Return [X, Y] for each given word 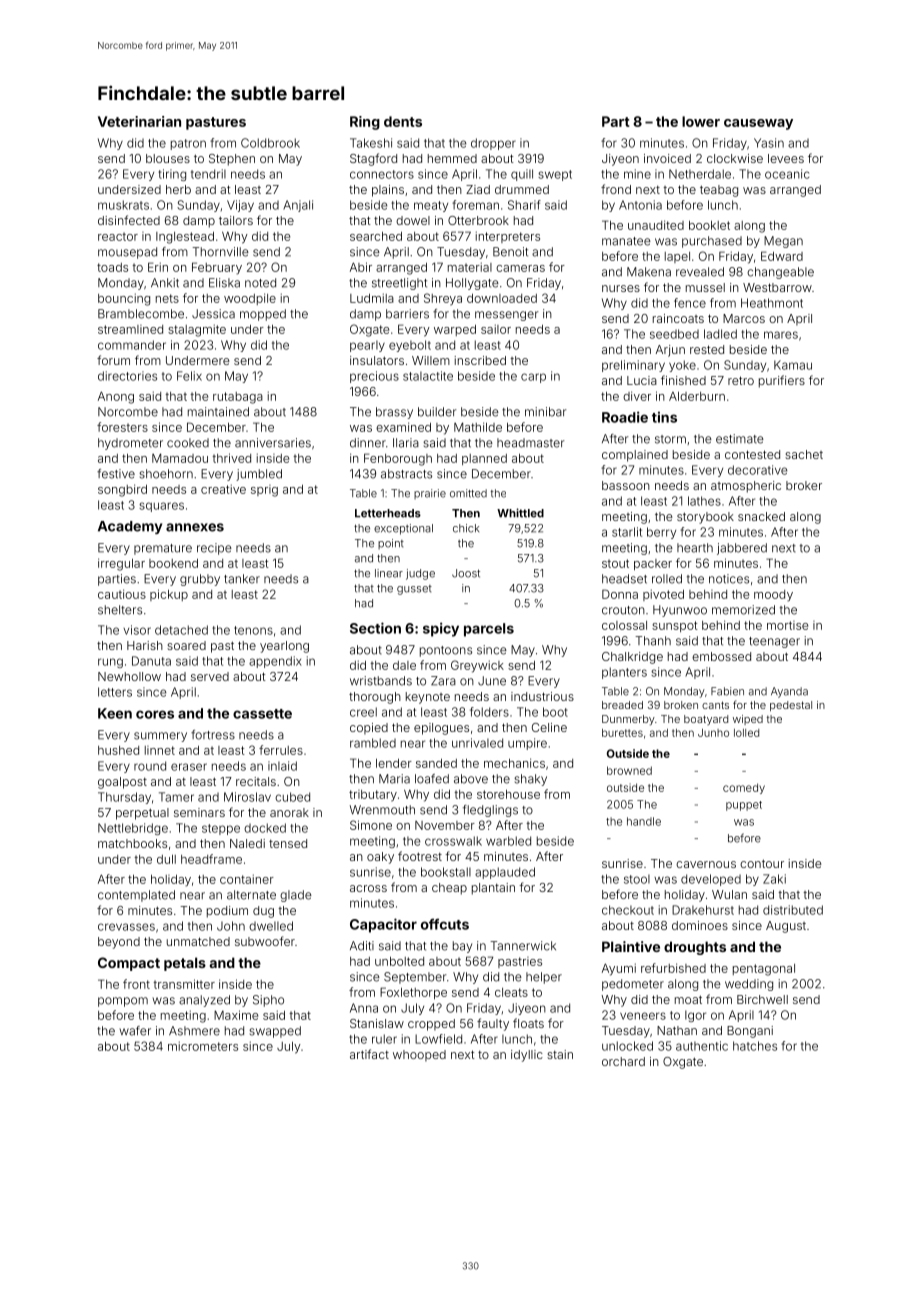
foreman [475, 205]
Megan [783, 242]
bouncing [124, 299]
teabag [719, 191]
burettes [622, 733]
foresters [122, 427]
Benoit [510, 252]
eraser [189, 767]
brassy [394, 413]
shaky [530, 780]
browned [629, 770]
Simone [371, 825]
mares [781, 335]
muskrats [123, 205]
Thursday [124, 798]
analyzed [204, 1001]
